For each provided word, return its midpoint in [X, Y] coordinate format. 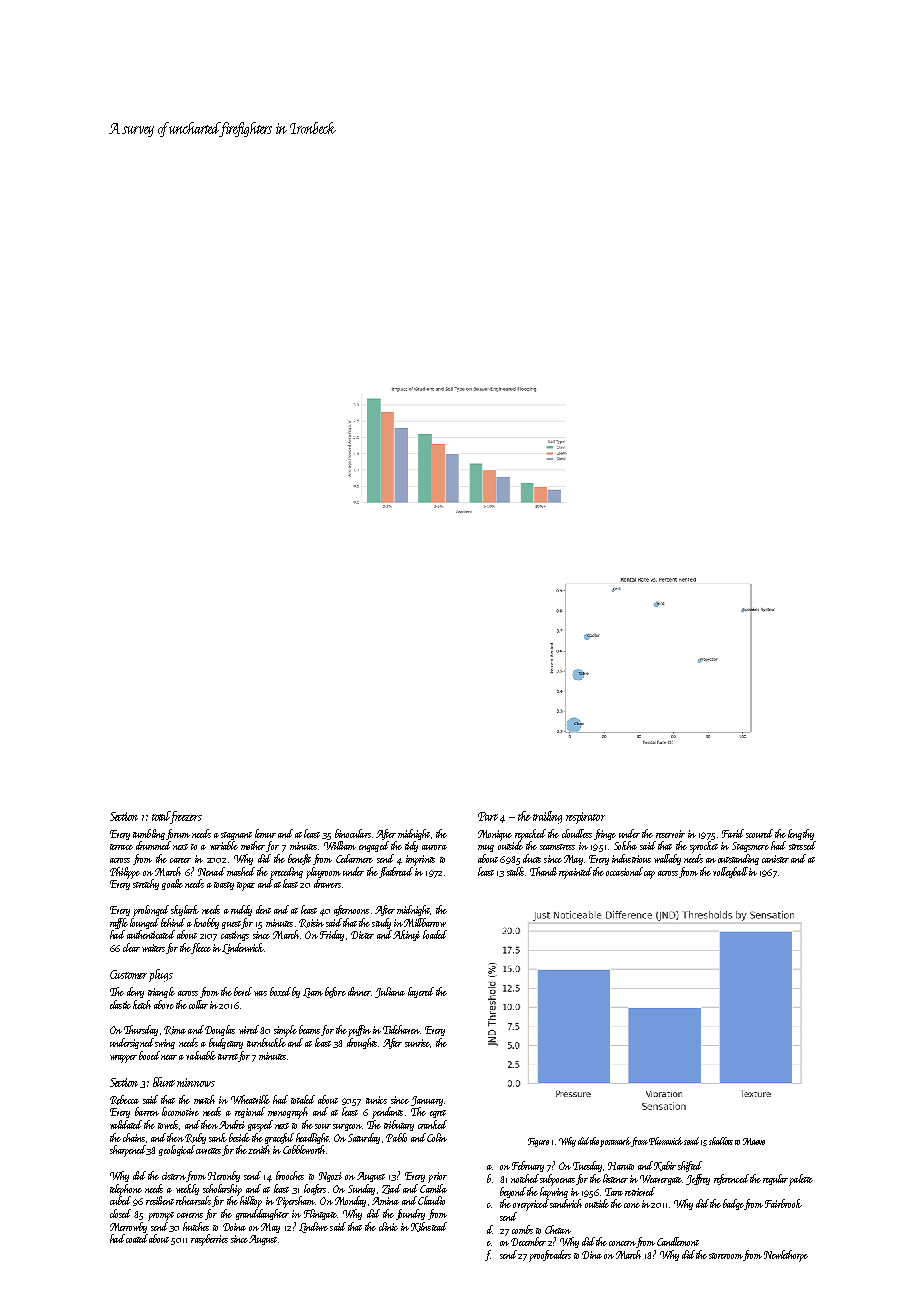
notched [525, 1178]
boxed [280, 991]
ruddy [241, 910]
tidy [411, 846]
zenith [259, 1149]
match [204, 1099]
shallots [721, 1141]
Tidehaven [401, 1029]
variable [224, 845]
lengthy [801, 834]
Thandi [543, 871]
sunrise [417, 1043]
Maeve [754, 1141]
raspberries [209, 1240]
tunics [376, 1100]
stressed [802, 845]
